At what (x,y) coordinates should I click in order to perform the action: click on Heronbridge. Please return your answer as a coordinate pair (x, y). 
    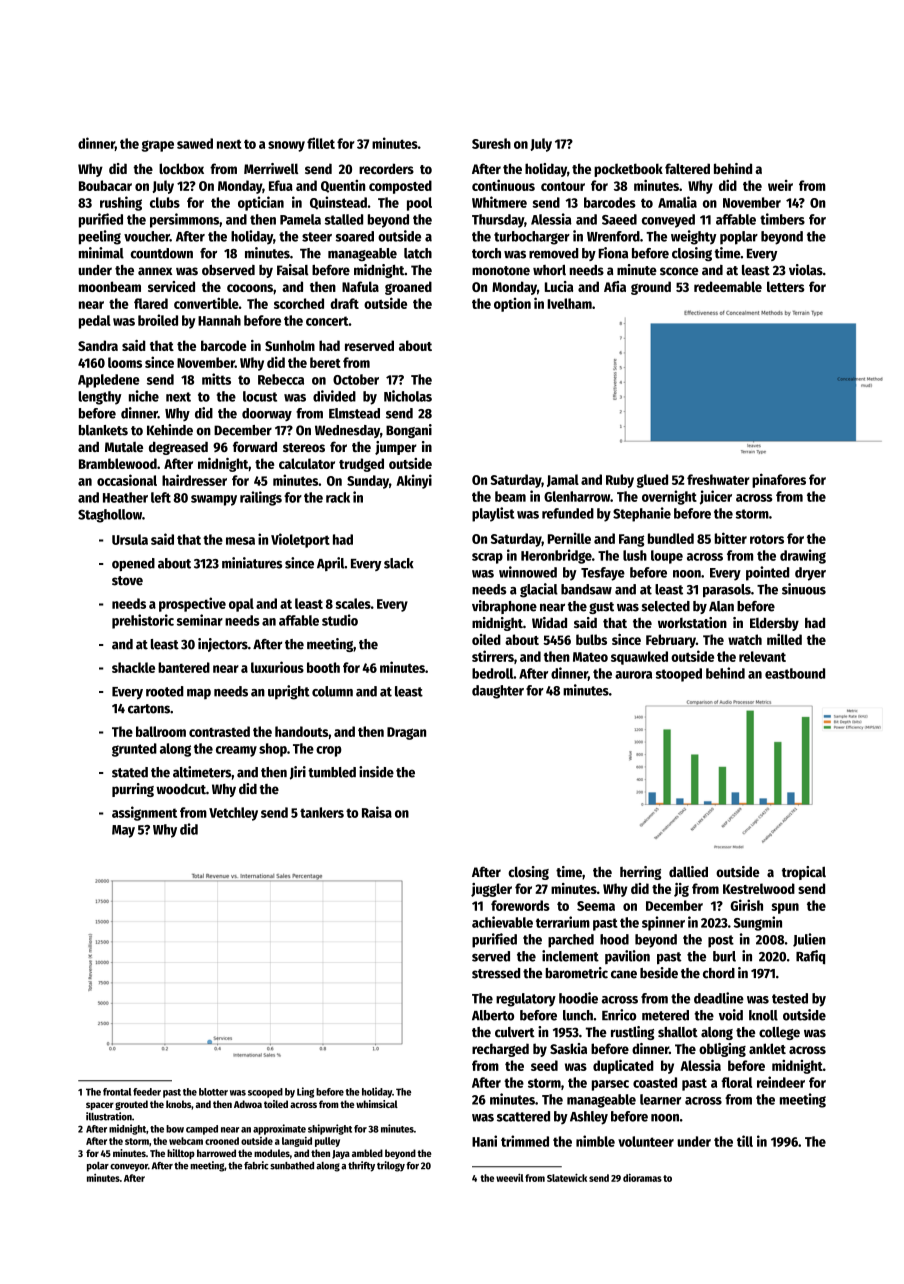
    Looking at the image, I should click on (556, 556).
